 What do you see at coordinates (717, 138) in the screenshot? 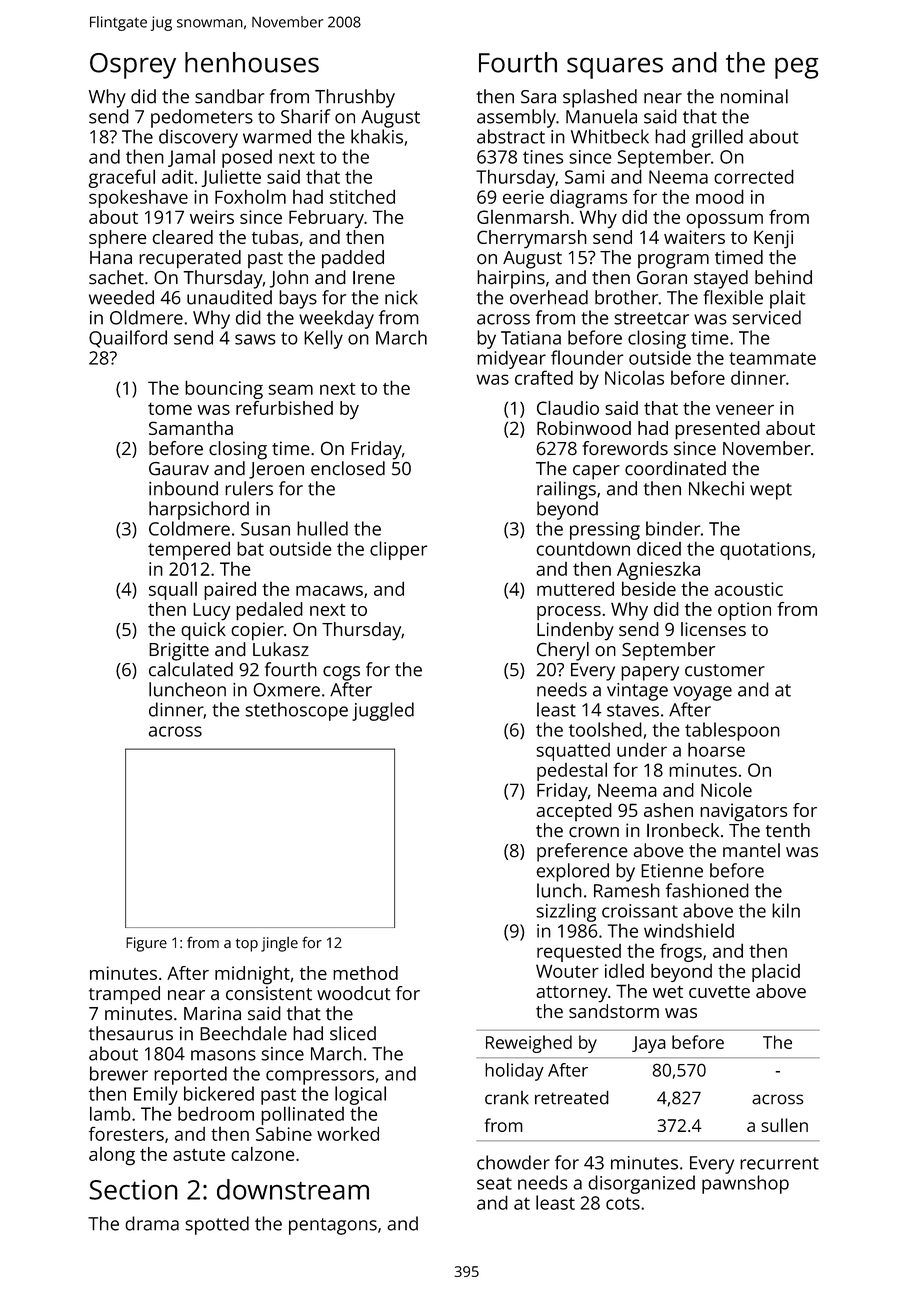
I see `grilled` at bounding box center [717, 138].
